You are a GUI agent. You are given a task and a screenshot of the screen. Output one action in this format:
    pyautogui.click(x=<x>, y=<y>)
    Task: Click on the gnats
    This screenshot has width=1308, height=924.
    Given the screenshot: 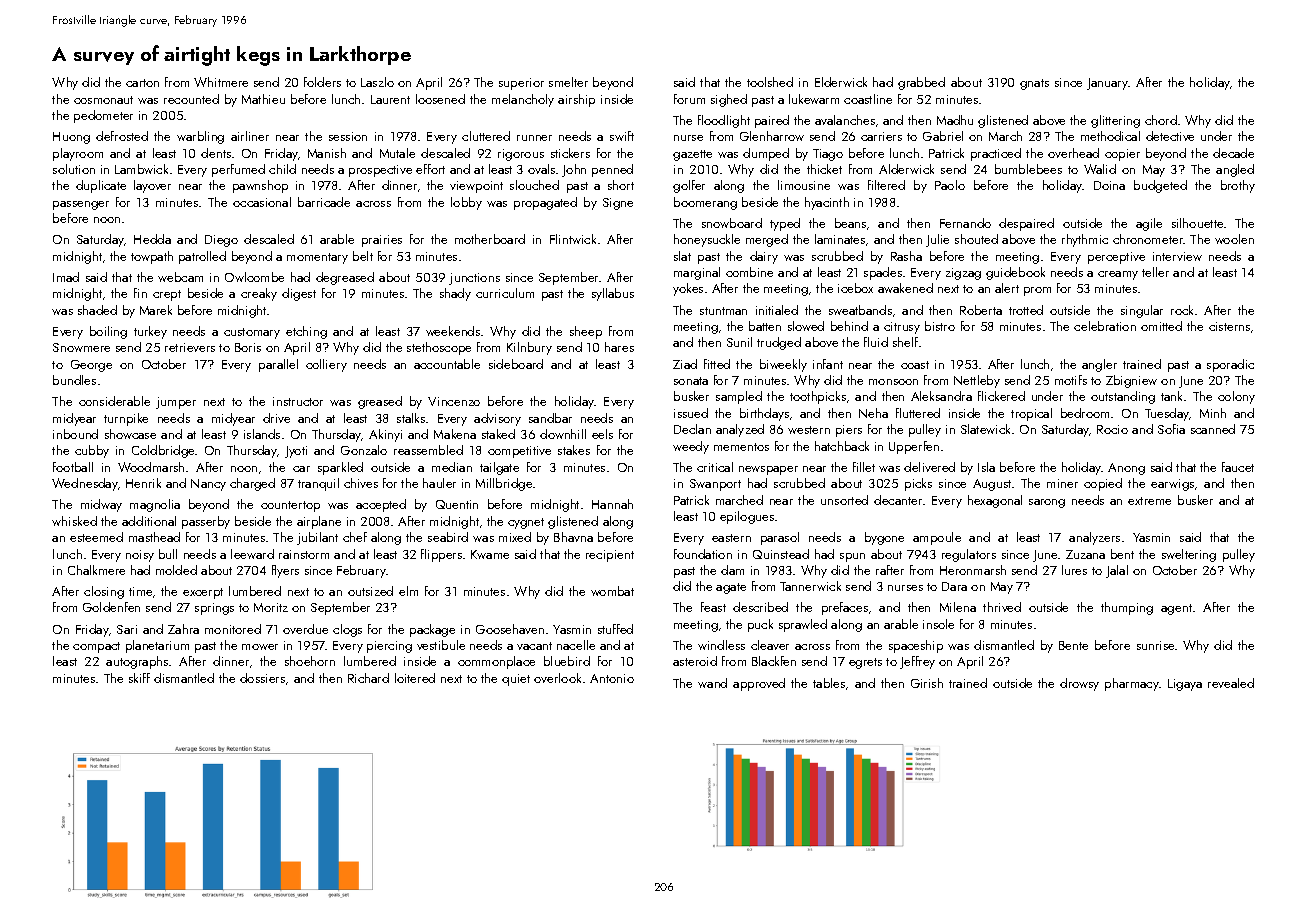 What is the action you would take?
    pyautogui.click(x=1034, y=84)
